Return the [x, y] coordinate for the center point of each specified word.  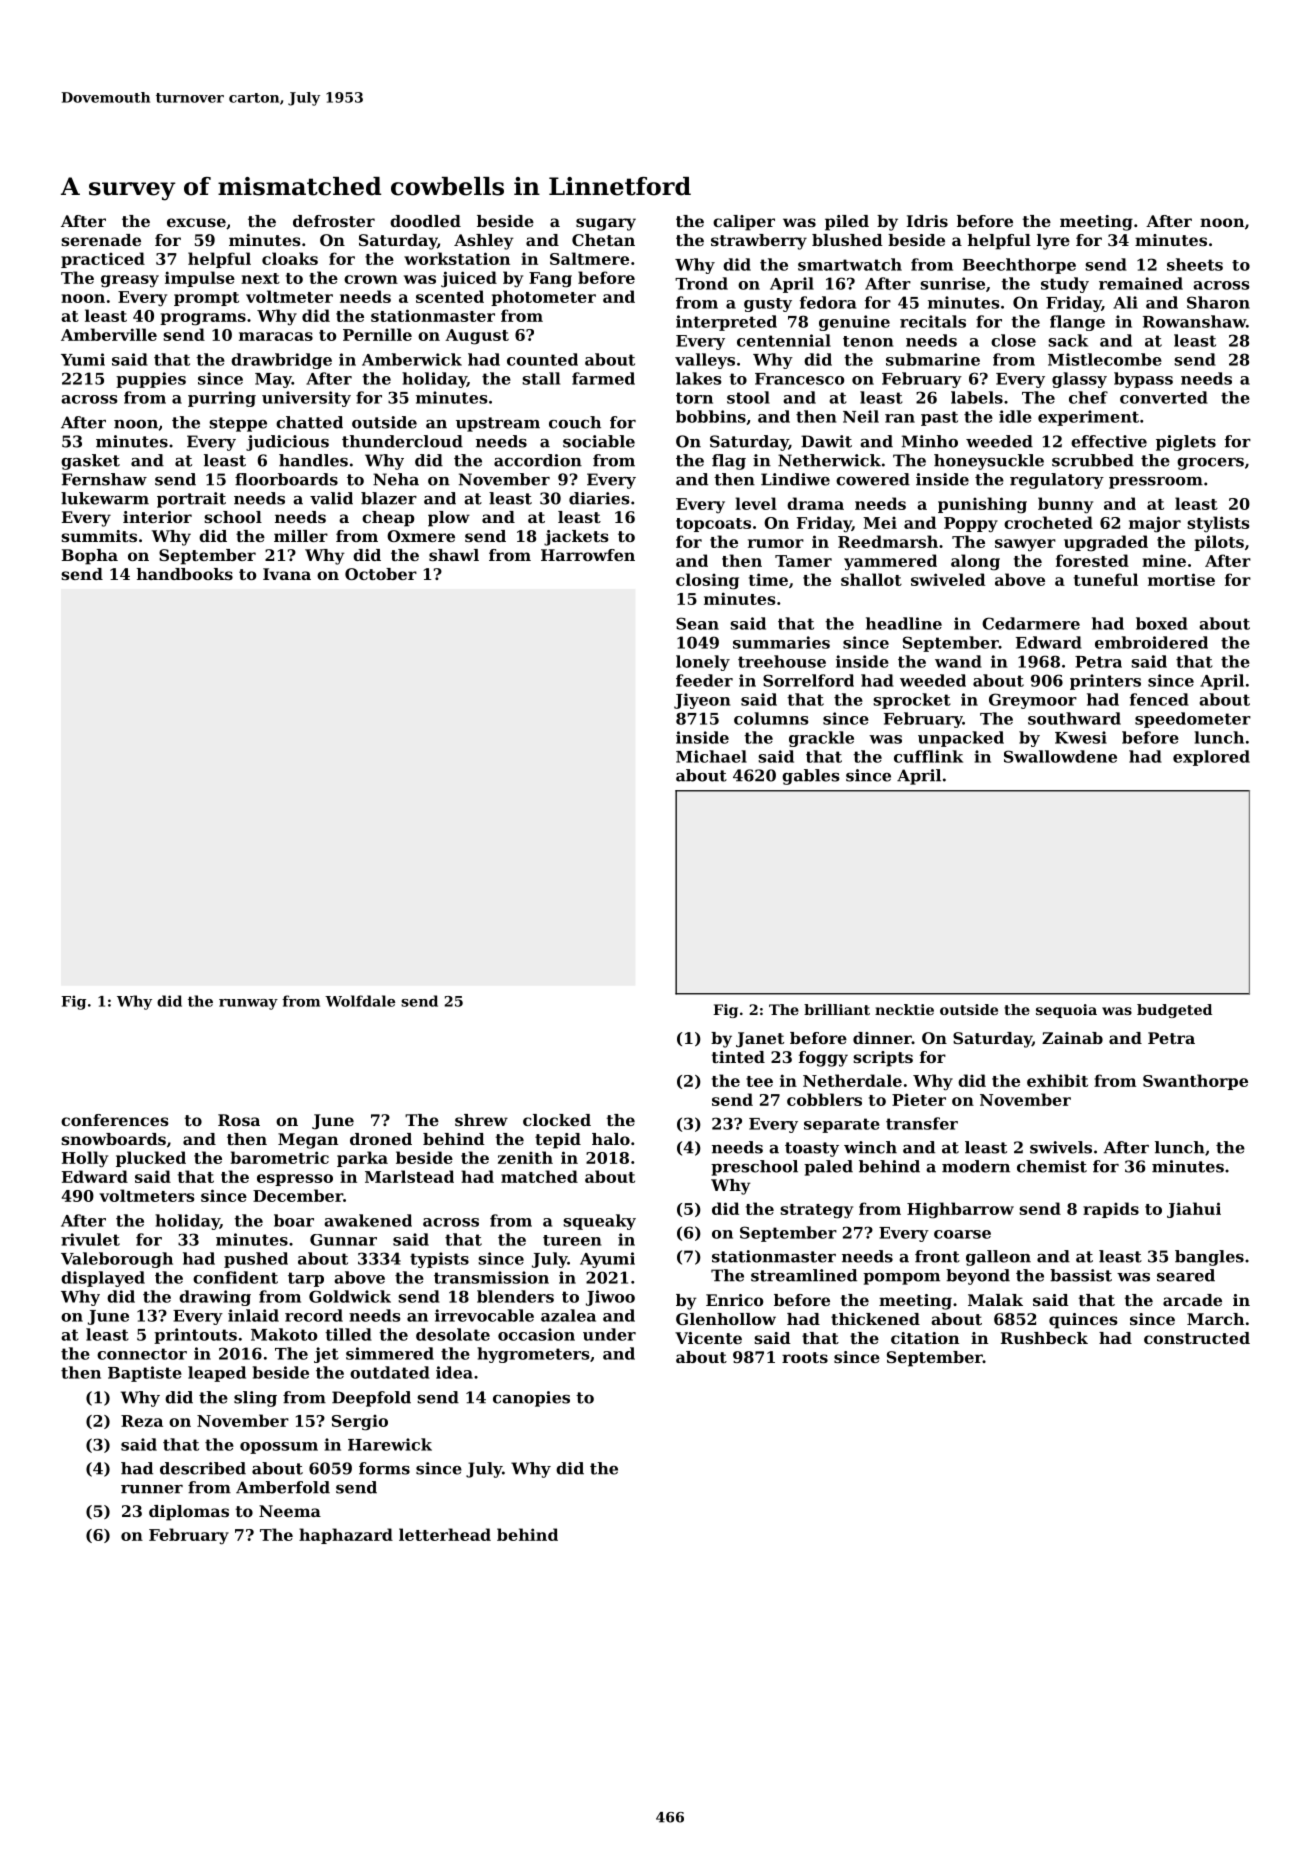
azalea [568, 1315]
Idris [927, 221]
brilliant [837, 1009]
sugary [606, 224]
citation [925, 1338]
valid [331, 498]
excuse [196, 222]
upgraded [1106, 543]
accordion [538, 460]
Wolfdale [360, 1001]
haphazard [346, 1536]
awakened [368, 1220]
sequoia [1066, 1011]
